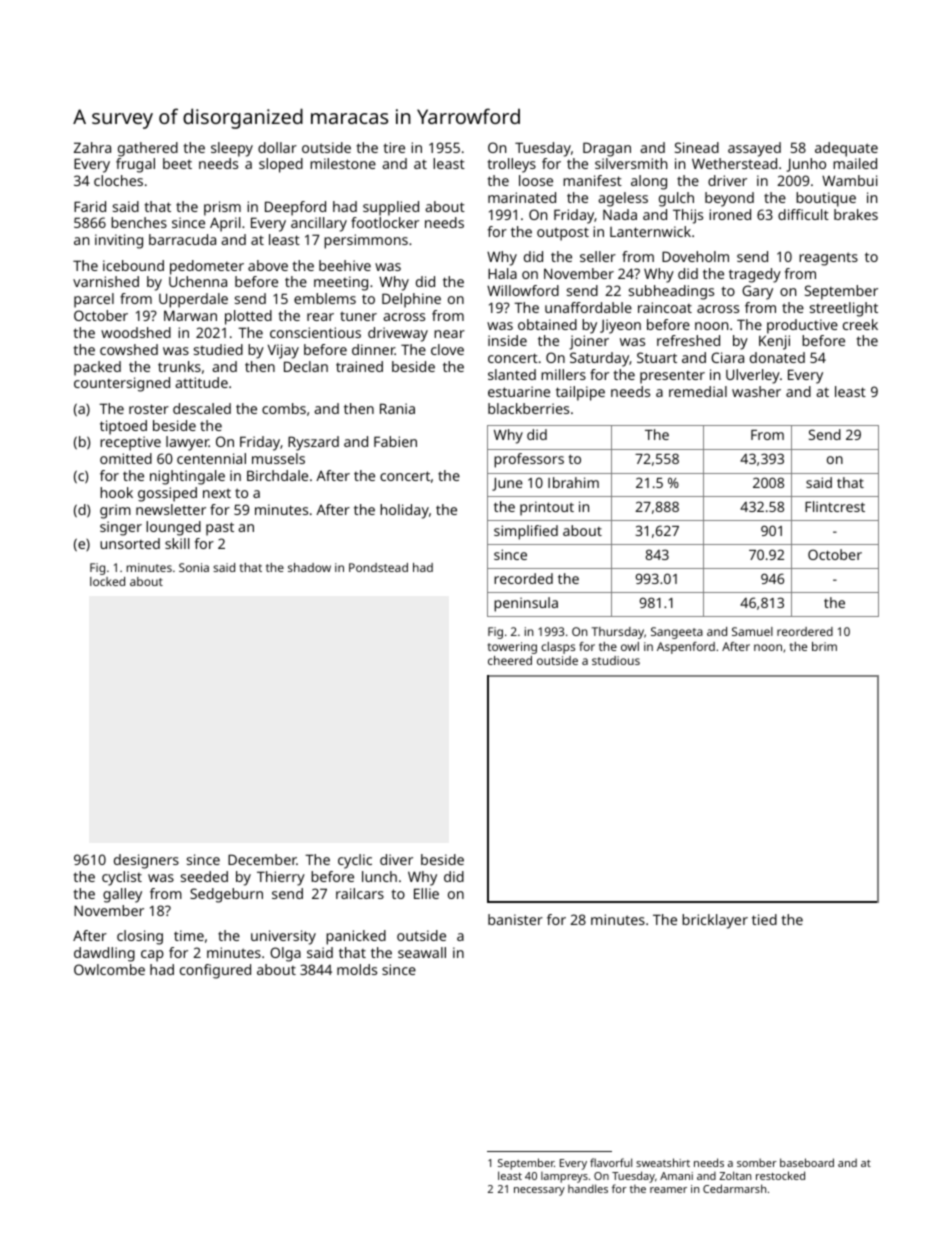 The image size is (952, 1233). I want to click on banister, so click(515, 919).
